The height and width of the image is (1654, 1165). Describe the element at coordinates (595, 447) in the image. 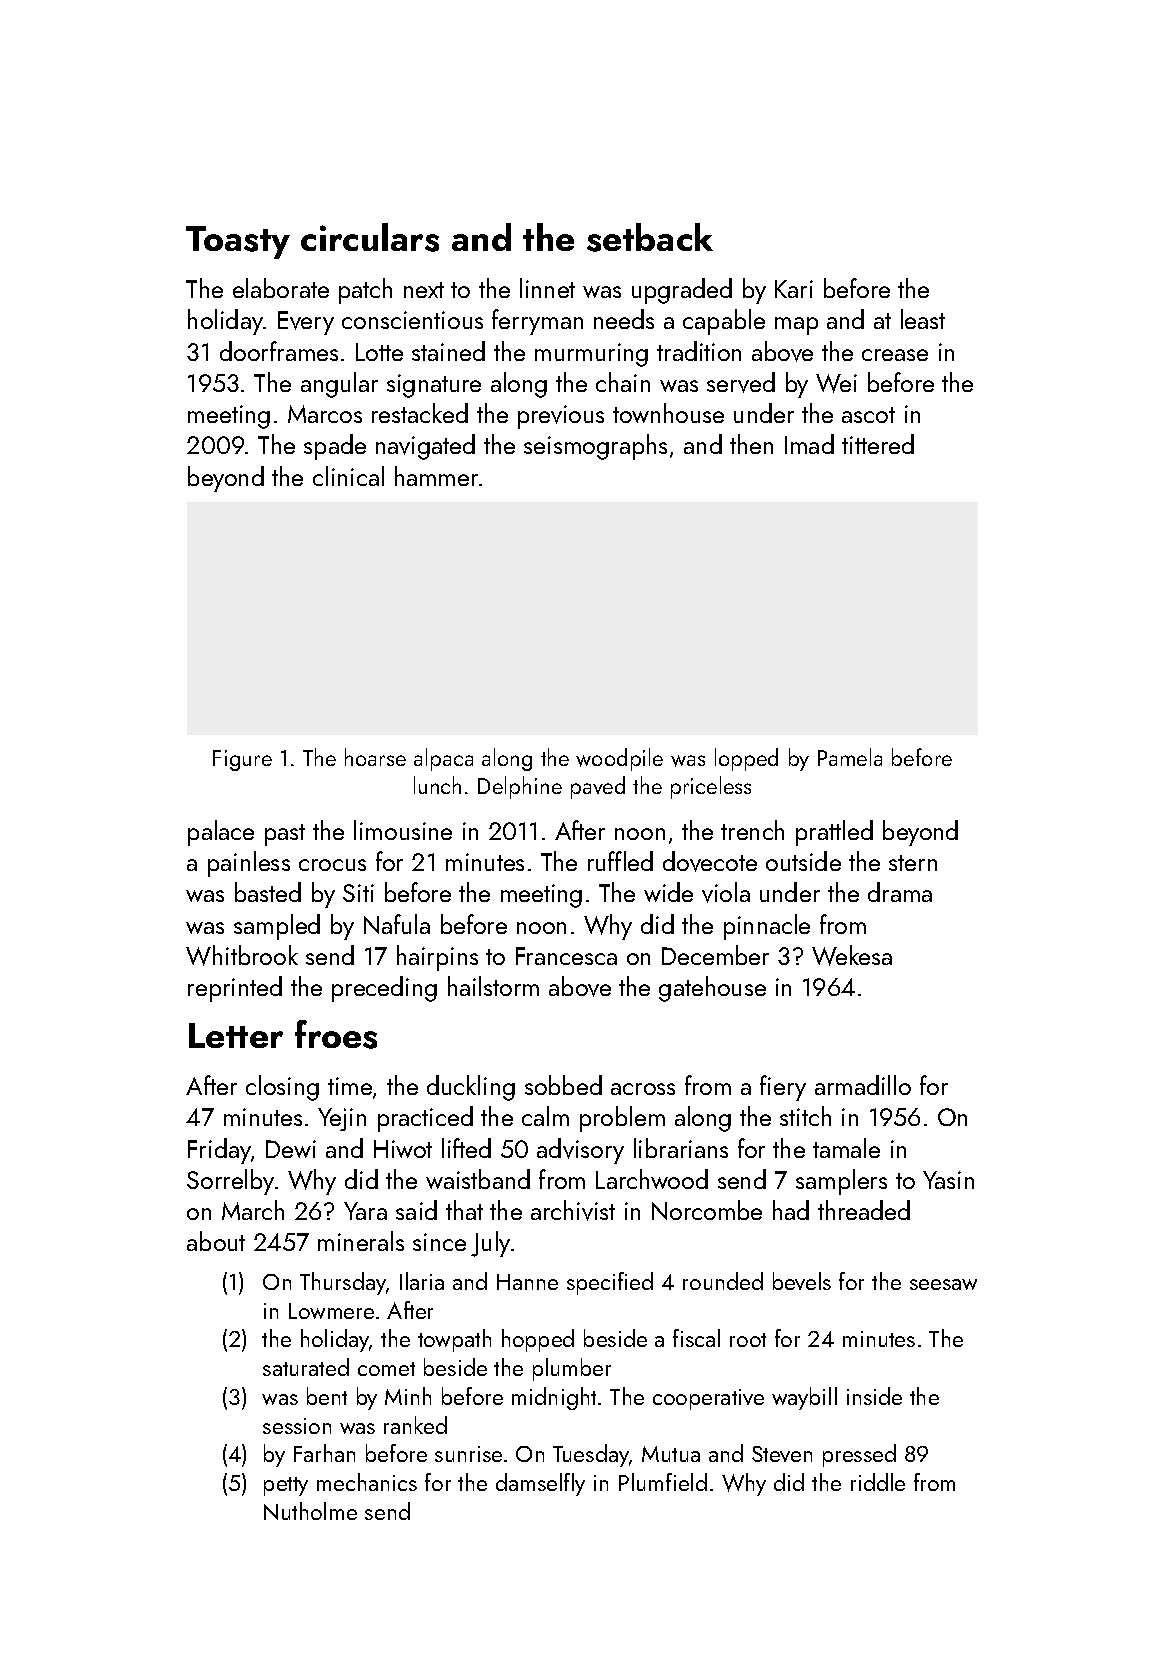

I see `seismographs` at that location.
